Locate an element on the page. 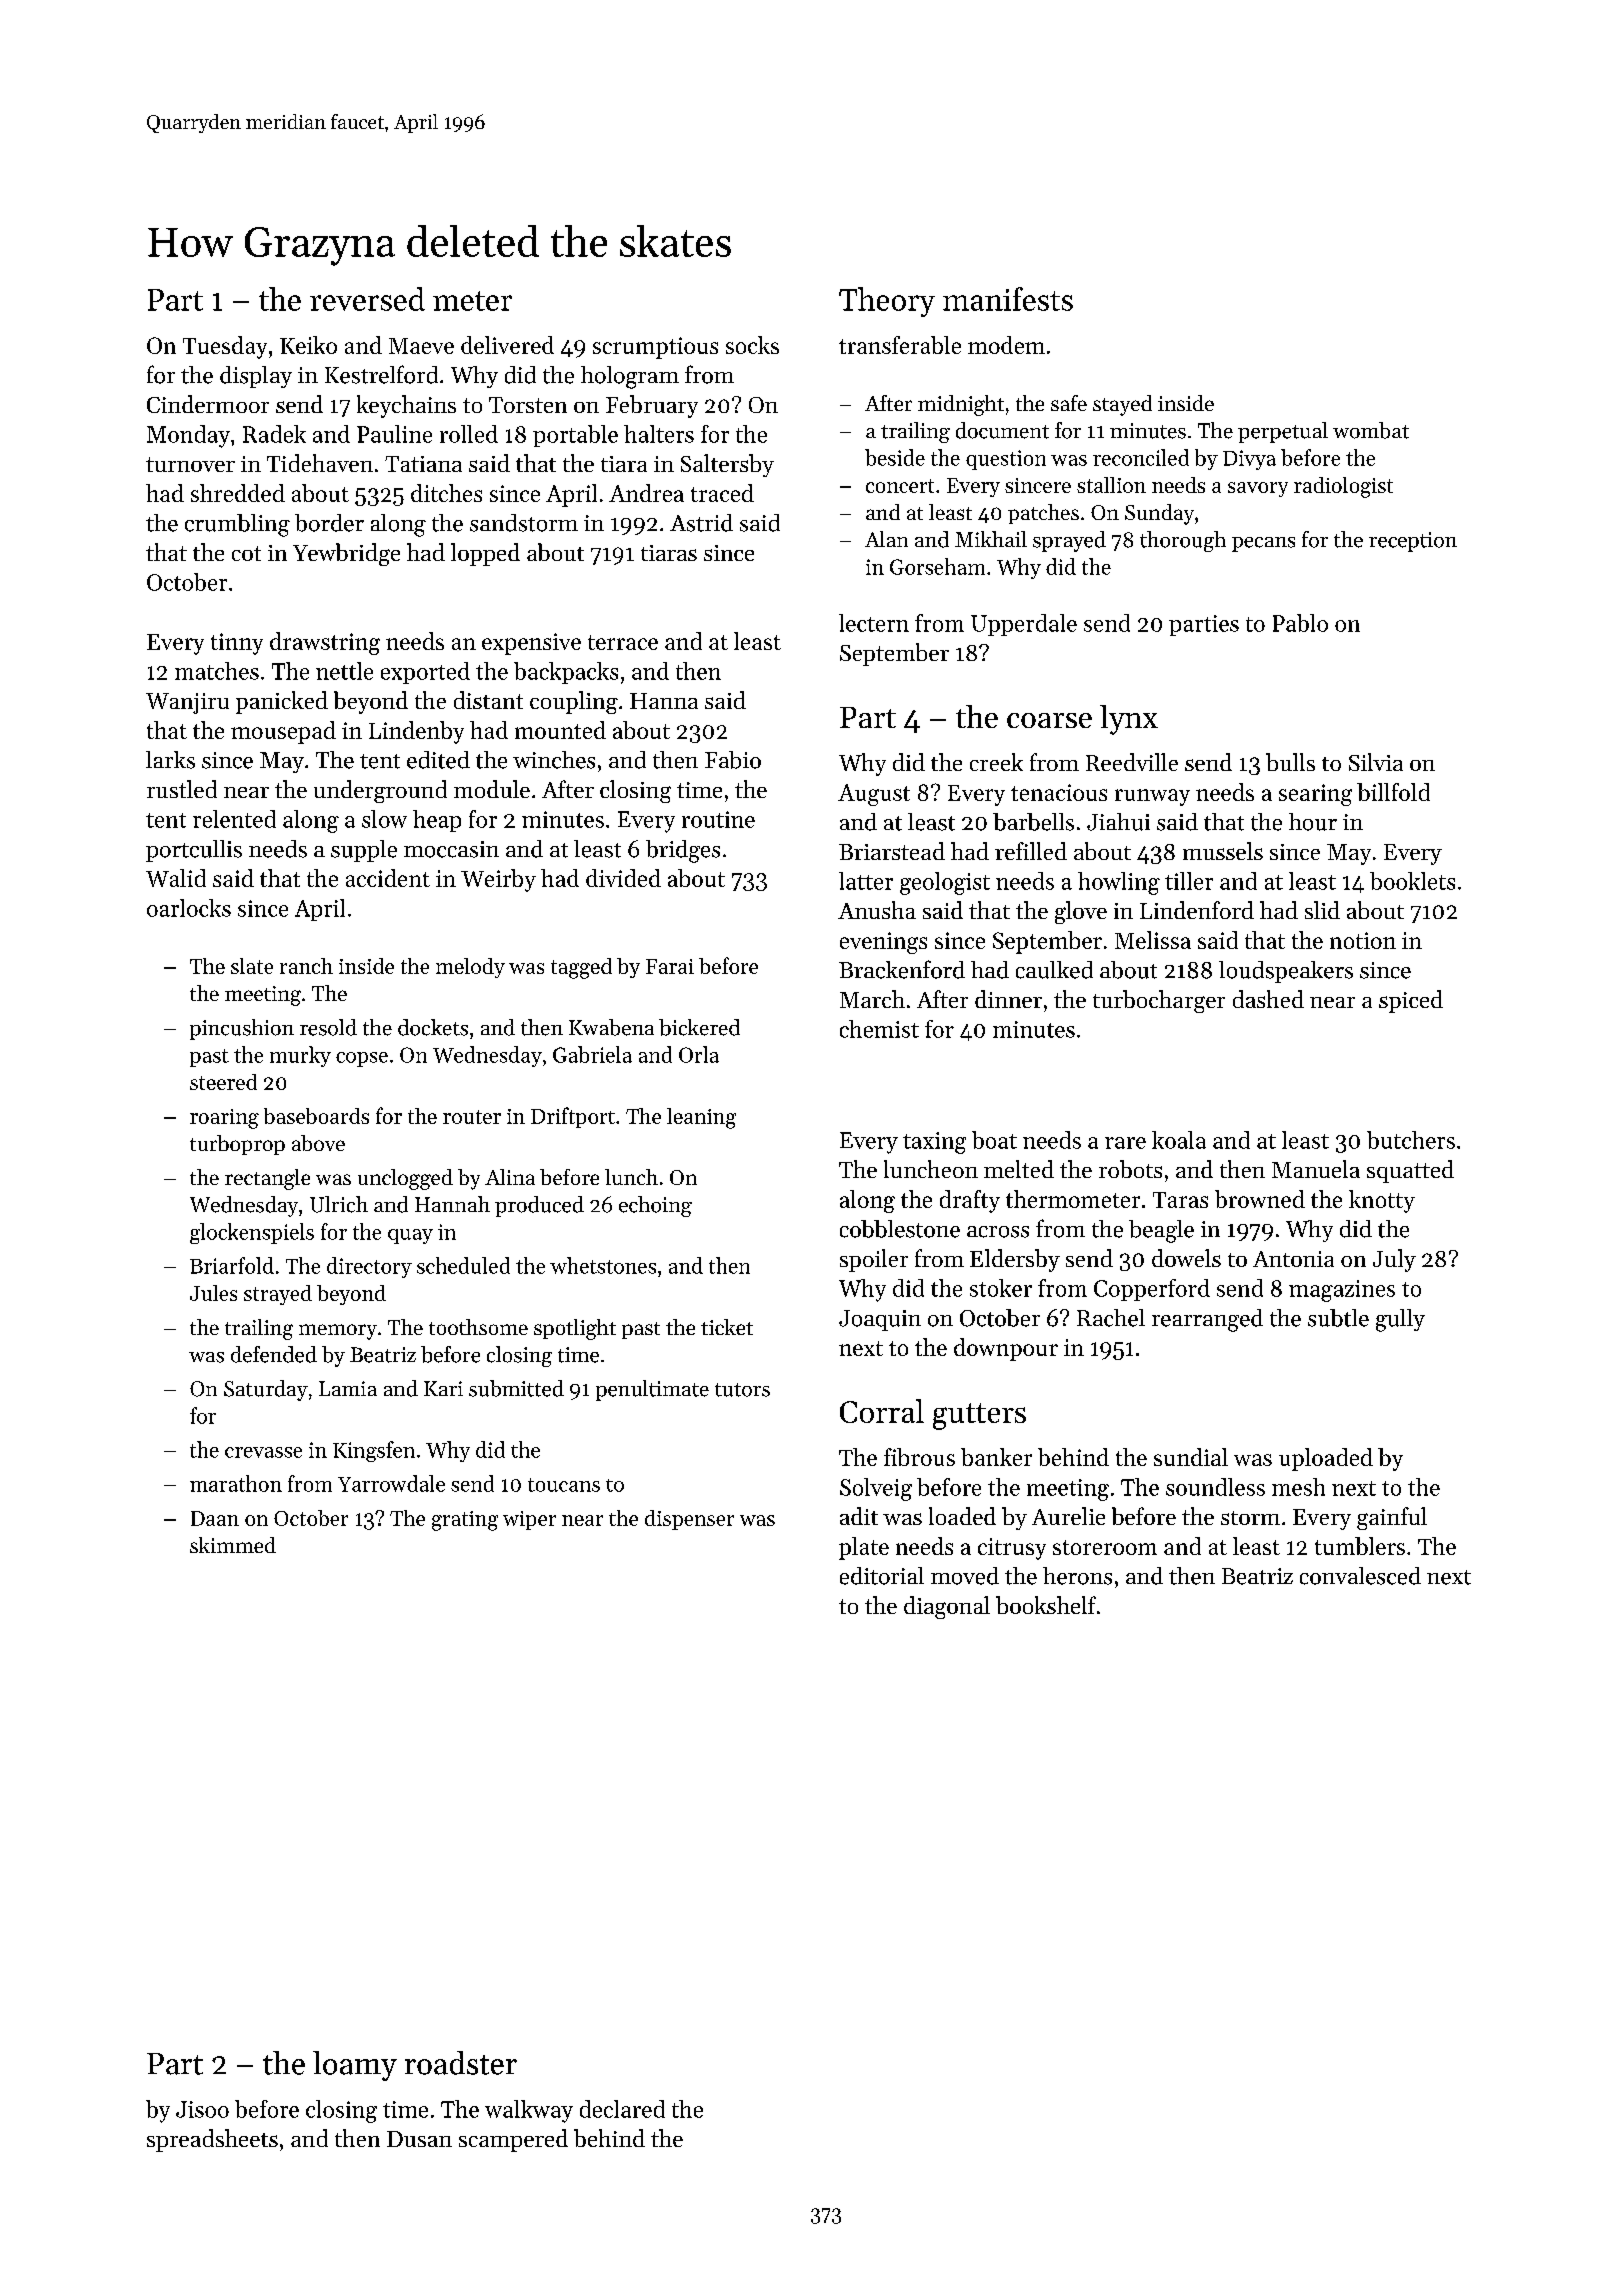 Image resolution: width=1620 pixels, height=2292 pixels. dowels is located at coordinates (1186, 1258).
